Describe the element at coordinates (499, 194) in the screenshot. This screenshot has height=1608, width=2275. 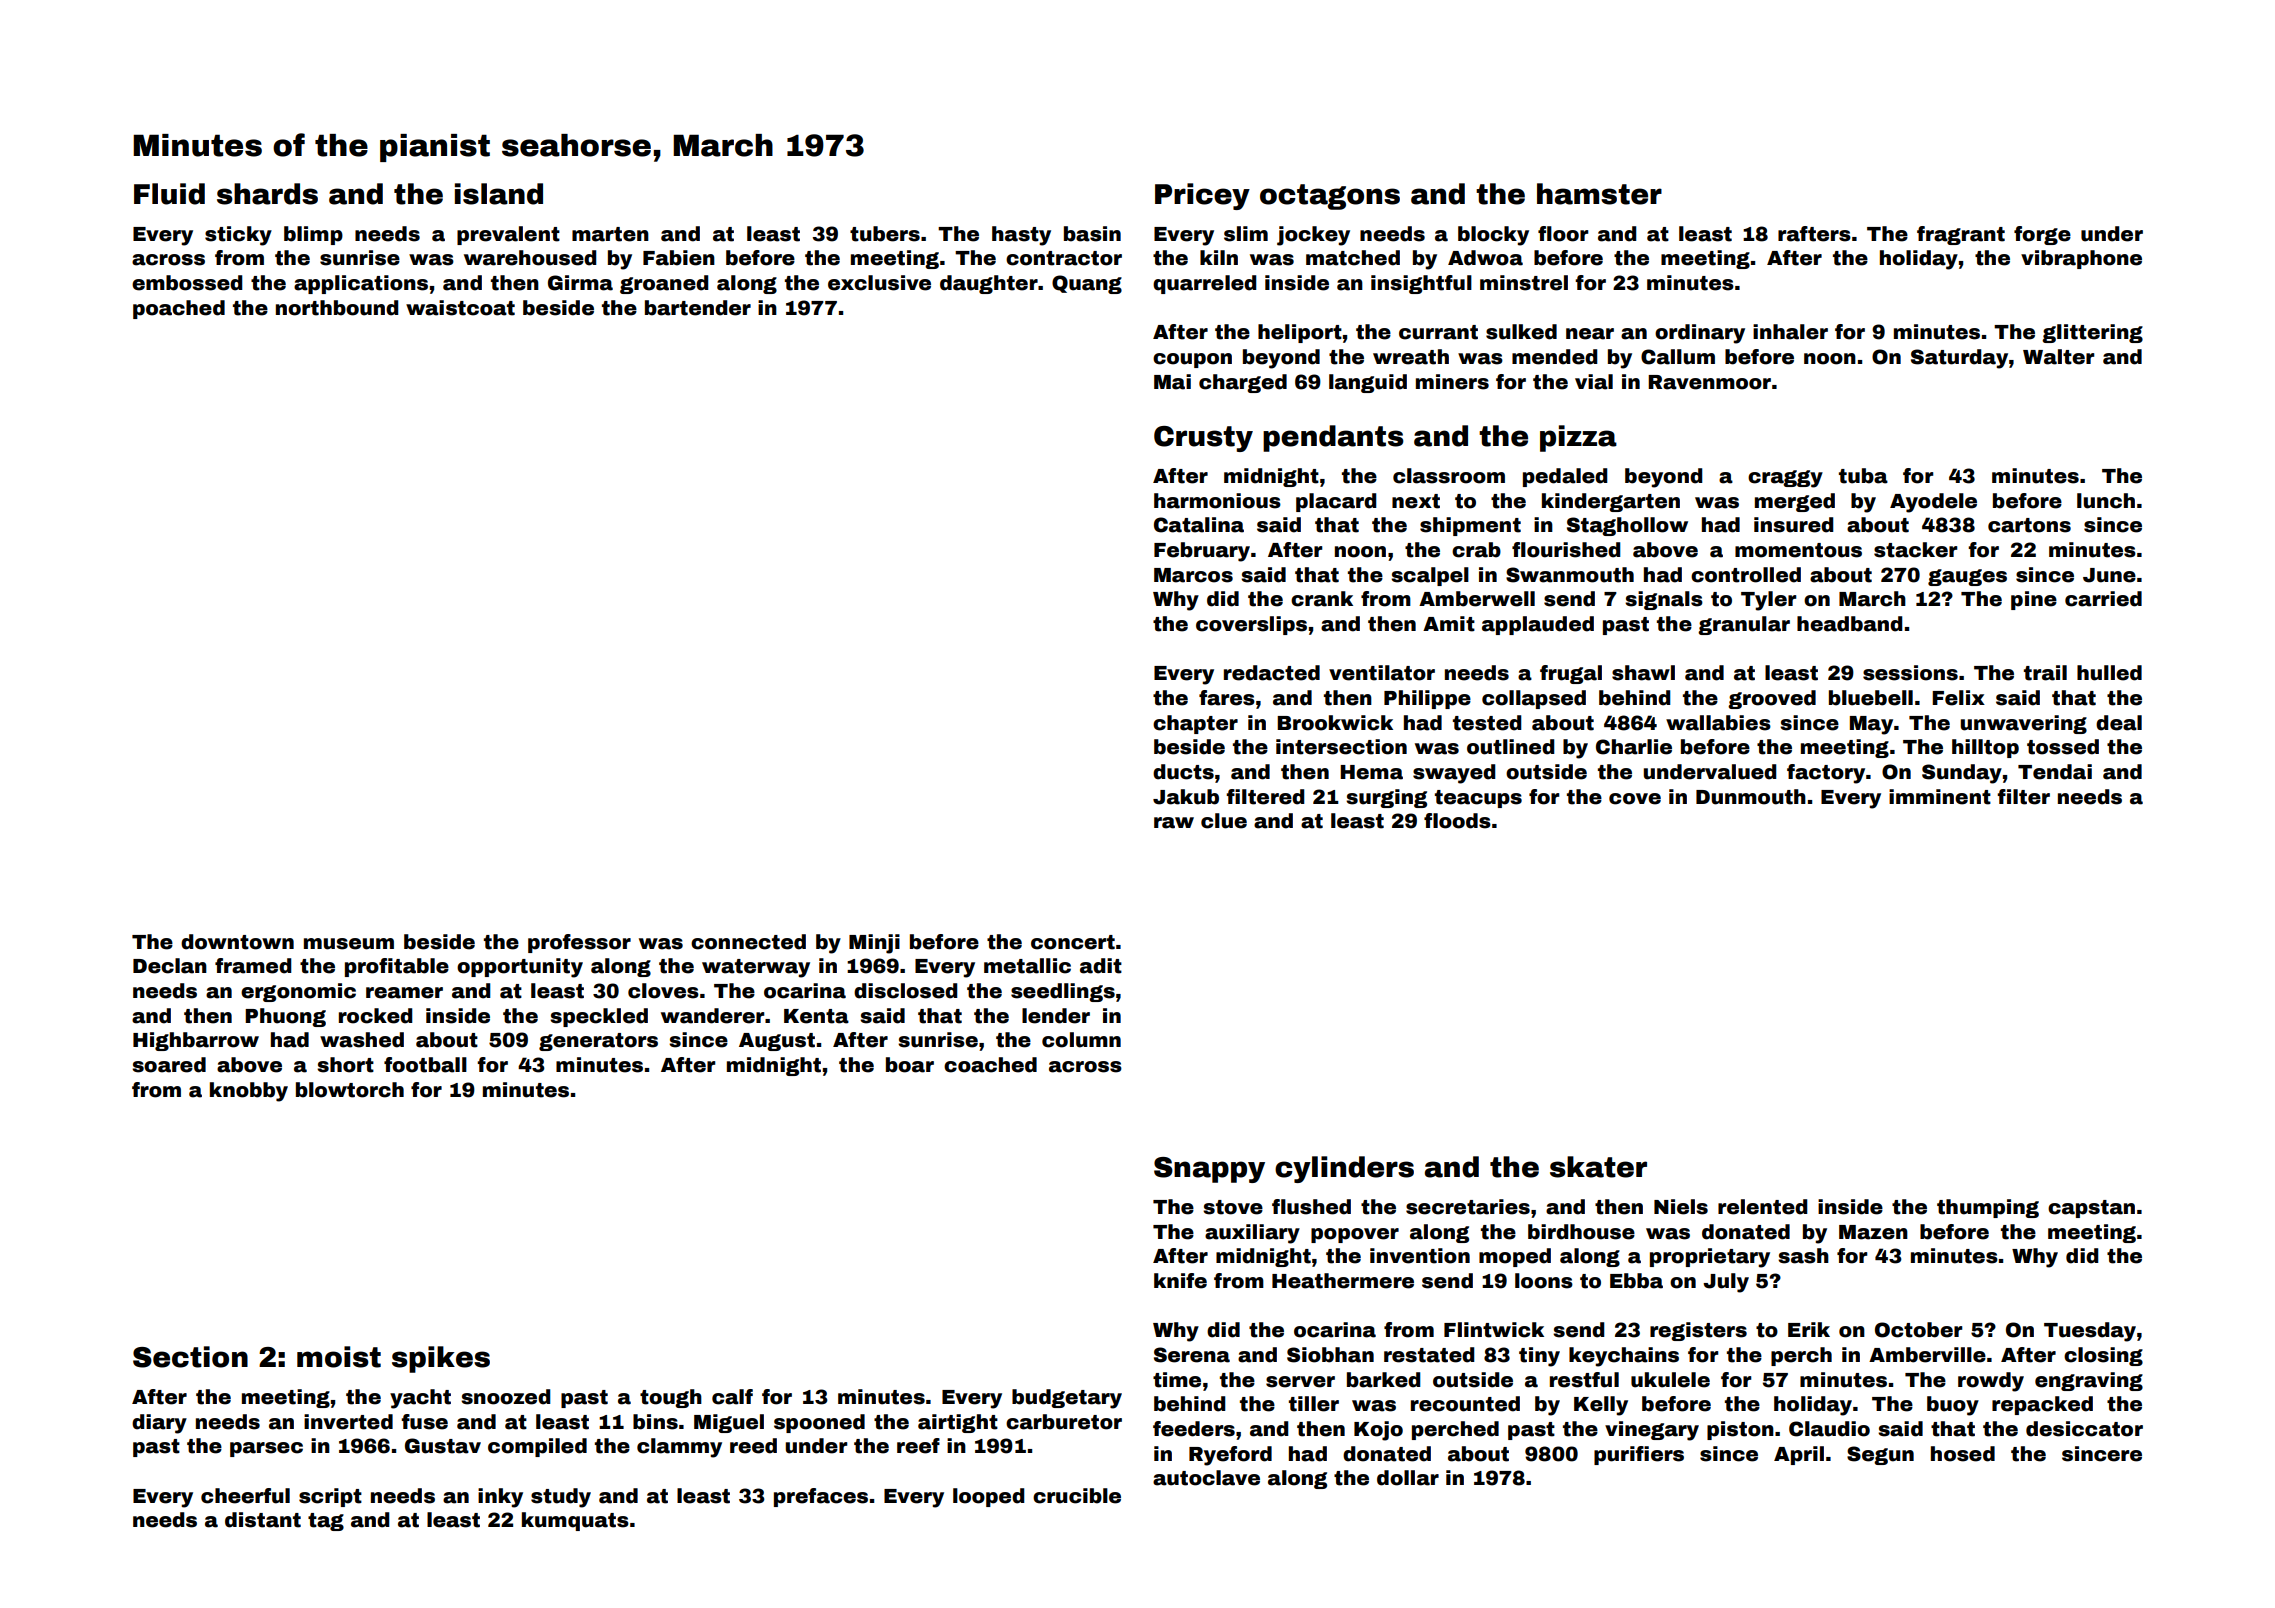
I see `island` at that location.
